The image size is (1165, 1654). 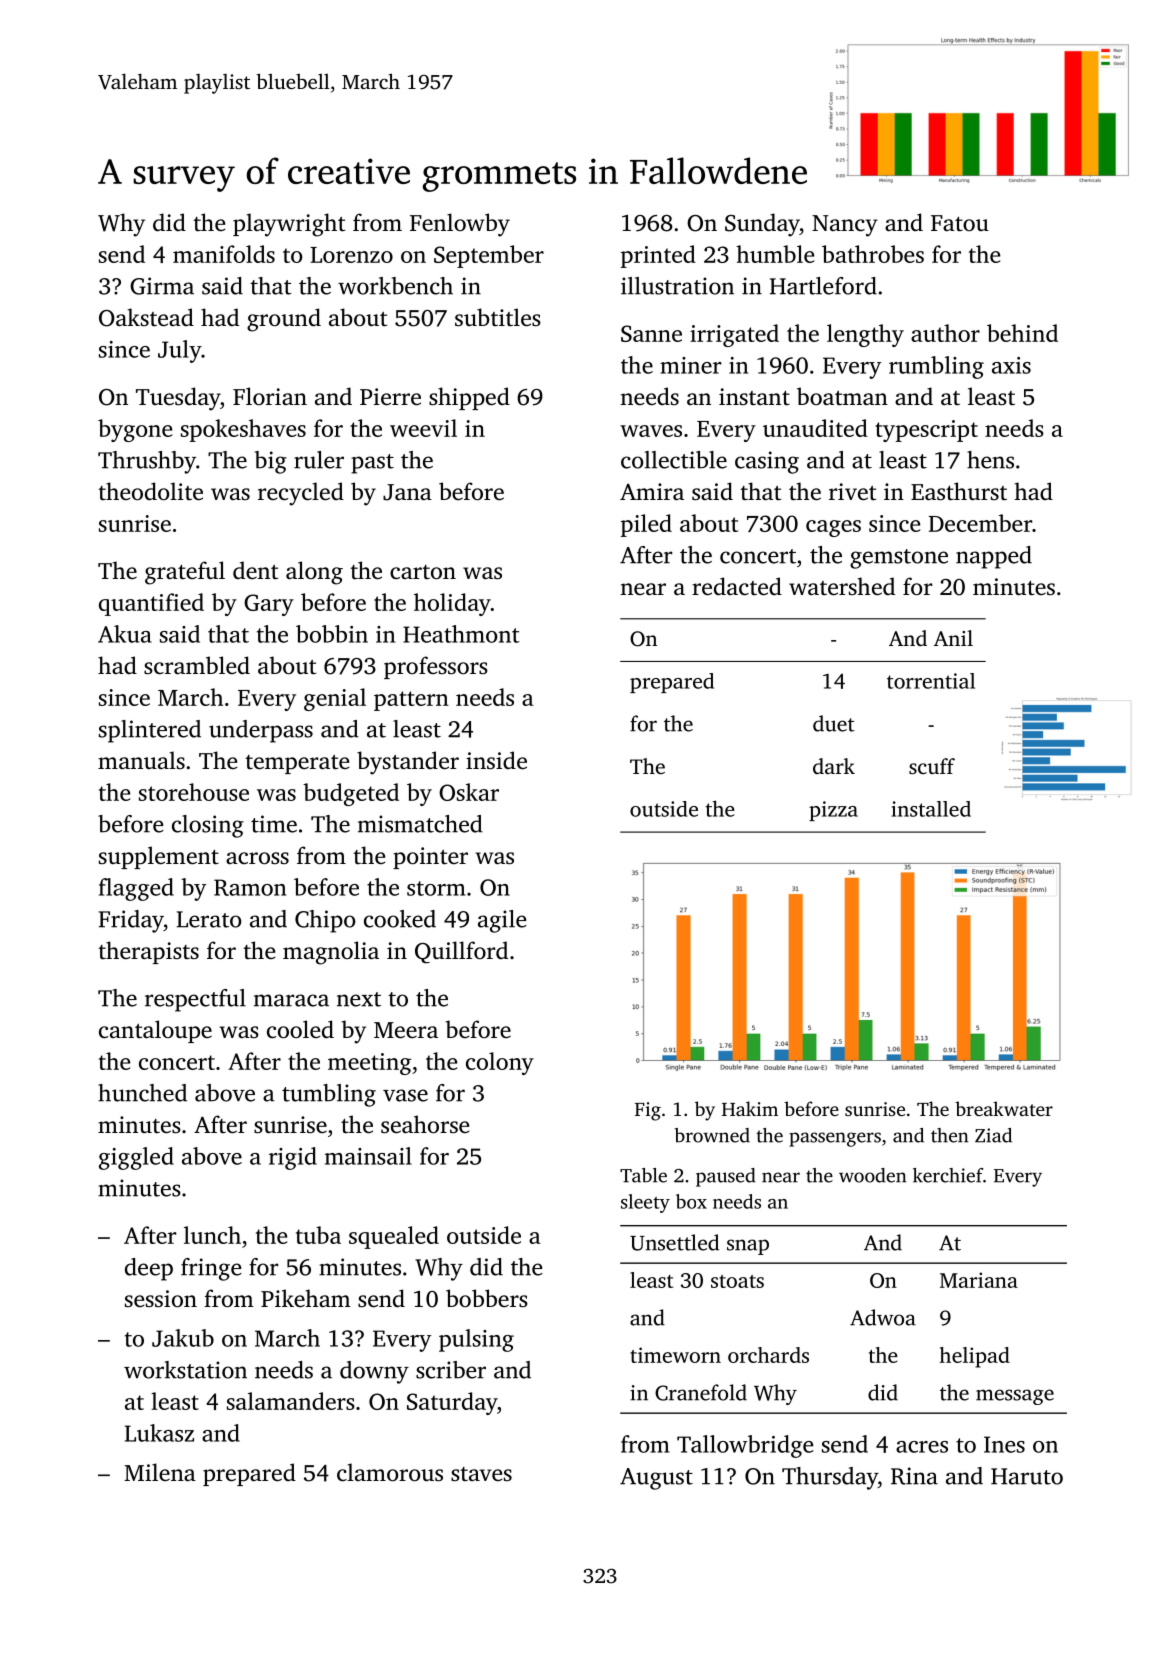 I want to click on Oakstead, so click(x=146, y=317).
